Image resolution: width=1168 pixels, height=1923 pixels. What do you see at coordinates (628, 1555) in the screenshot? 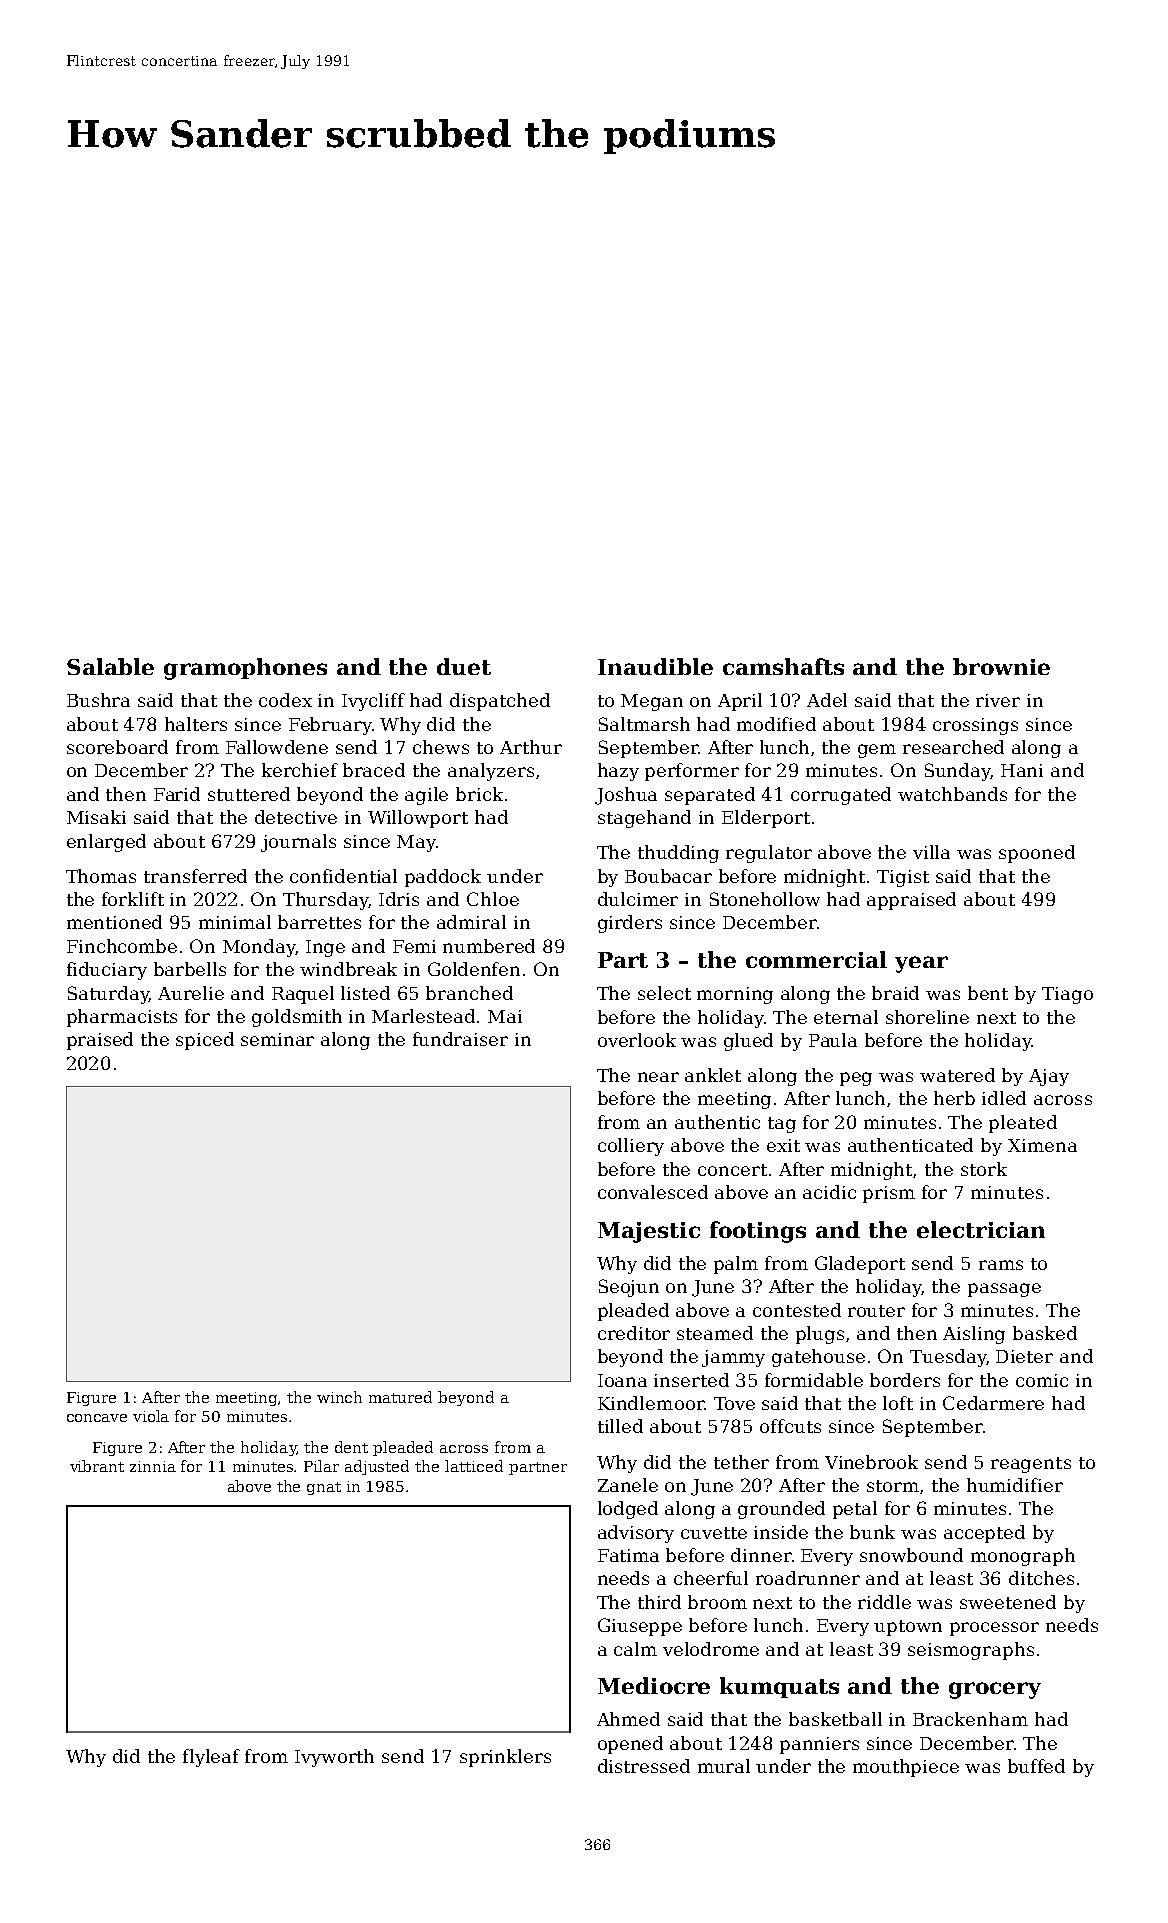
I see `Fatima` at bounding box center [628, 1555].
